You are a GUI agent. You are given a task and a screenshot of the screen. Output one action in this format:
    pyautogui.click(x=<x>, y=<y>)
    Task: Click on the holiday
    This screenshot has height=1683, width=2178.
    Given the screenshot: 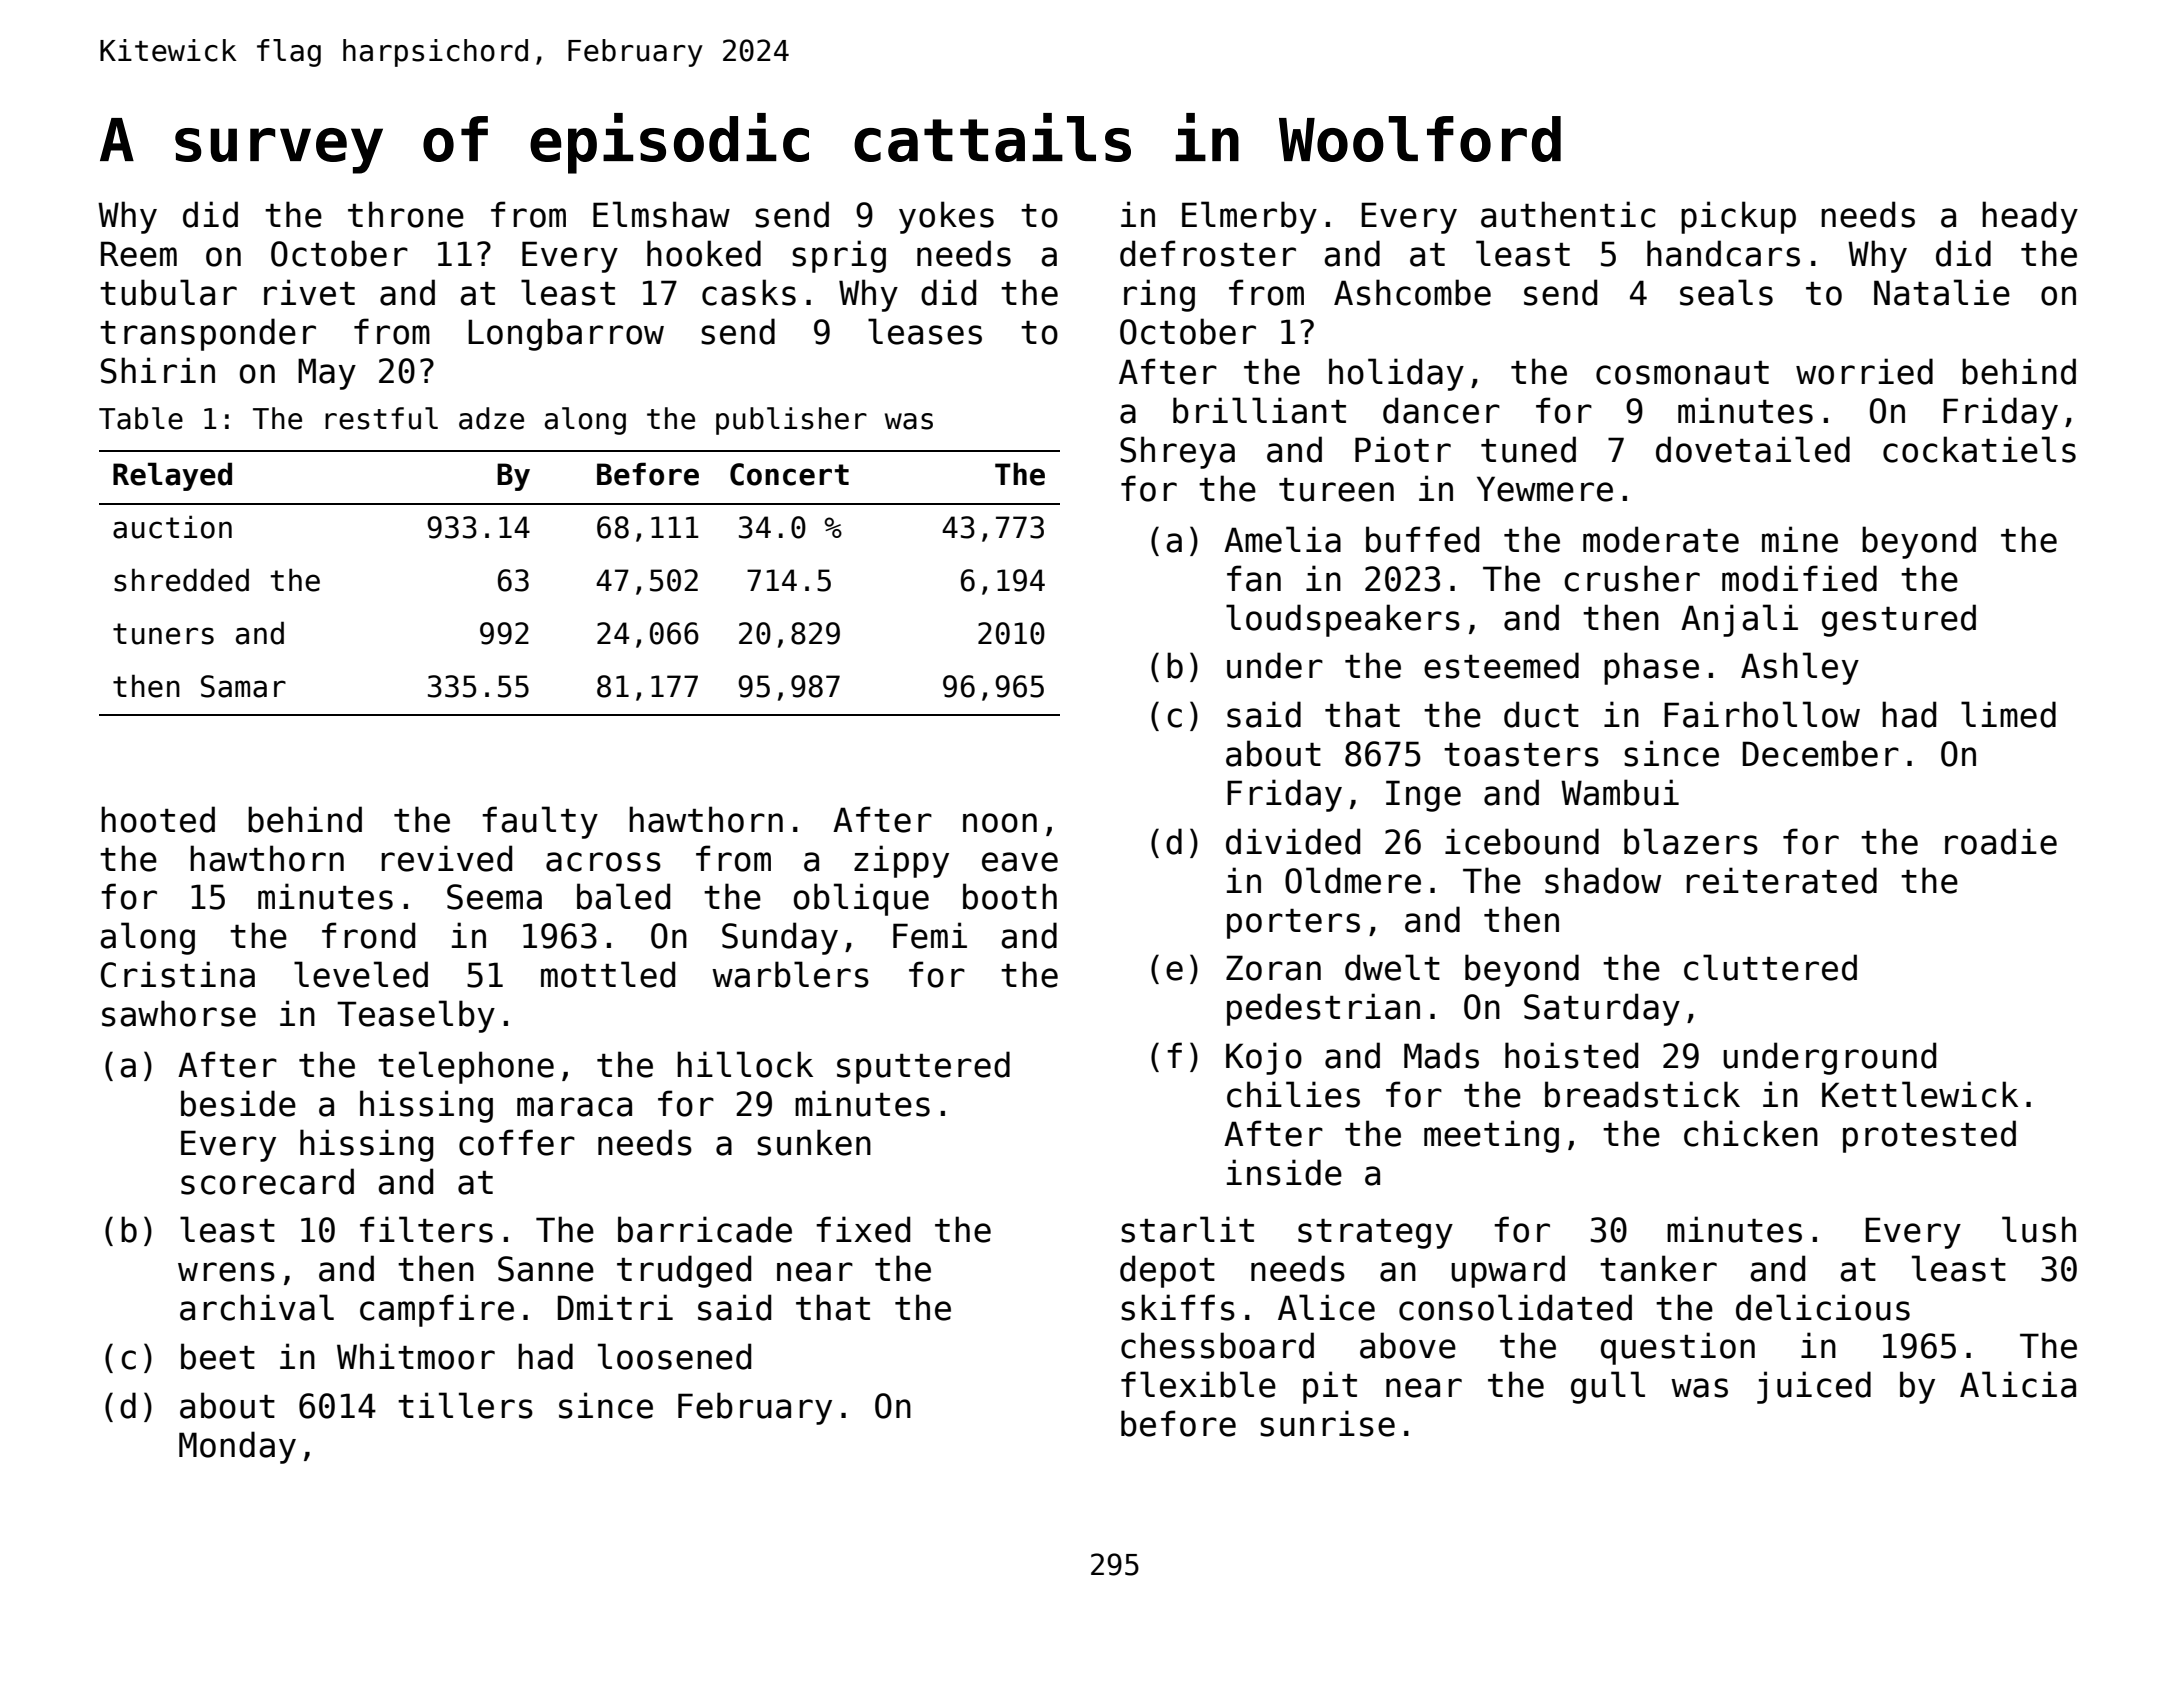 What is the action you would take?
    pyautogui.click(x=1396, y=374)
